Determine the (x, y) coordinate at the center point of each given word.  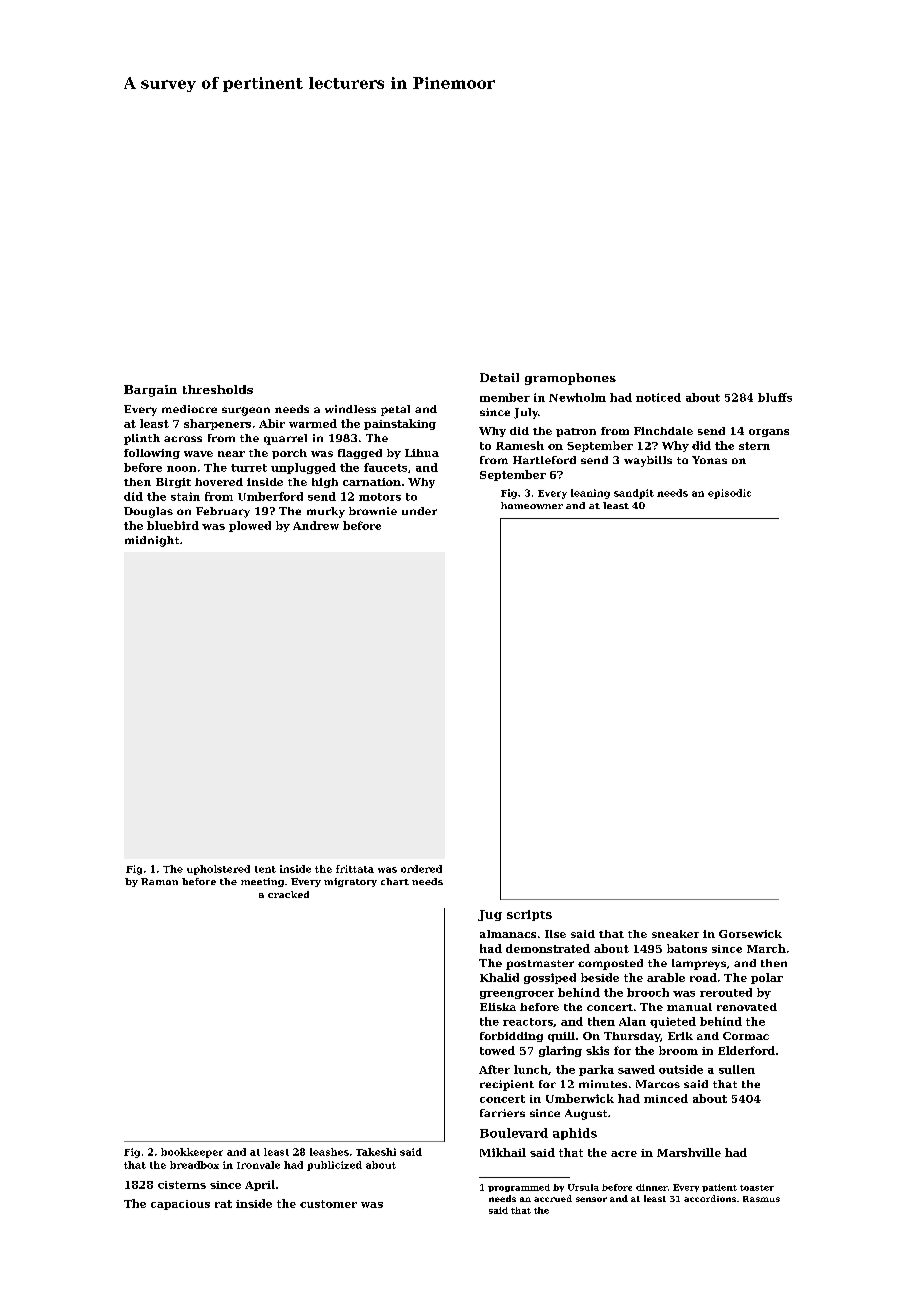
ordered (421, 869)
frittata (355, 869)
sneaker (675, 934)
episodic (729, 494)
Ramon (159, 881)
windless (350, 409)
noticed (658, 397)
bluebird (173, 525)
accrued (553, 1198)
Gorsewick (750, 934)
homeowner (532, 505)
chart (395, 881)
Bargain (150, 391)
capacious (180, 1205)
